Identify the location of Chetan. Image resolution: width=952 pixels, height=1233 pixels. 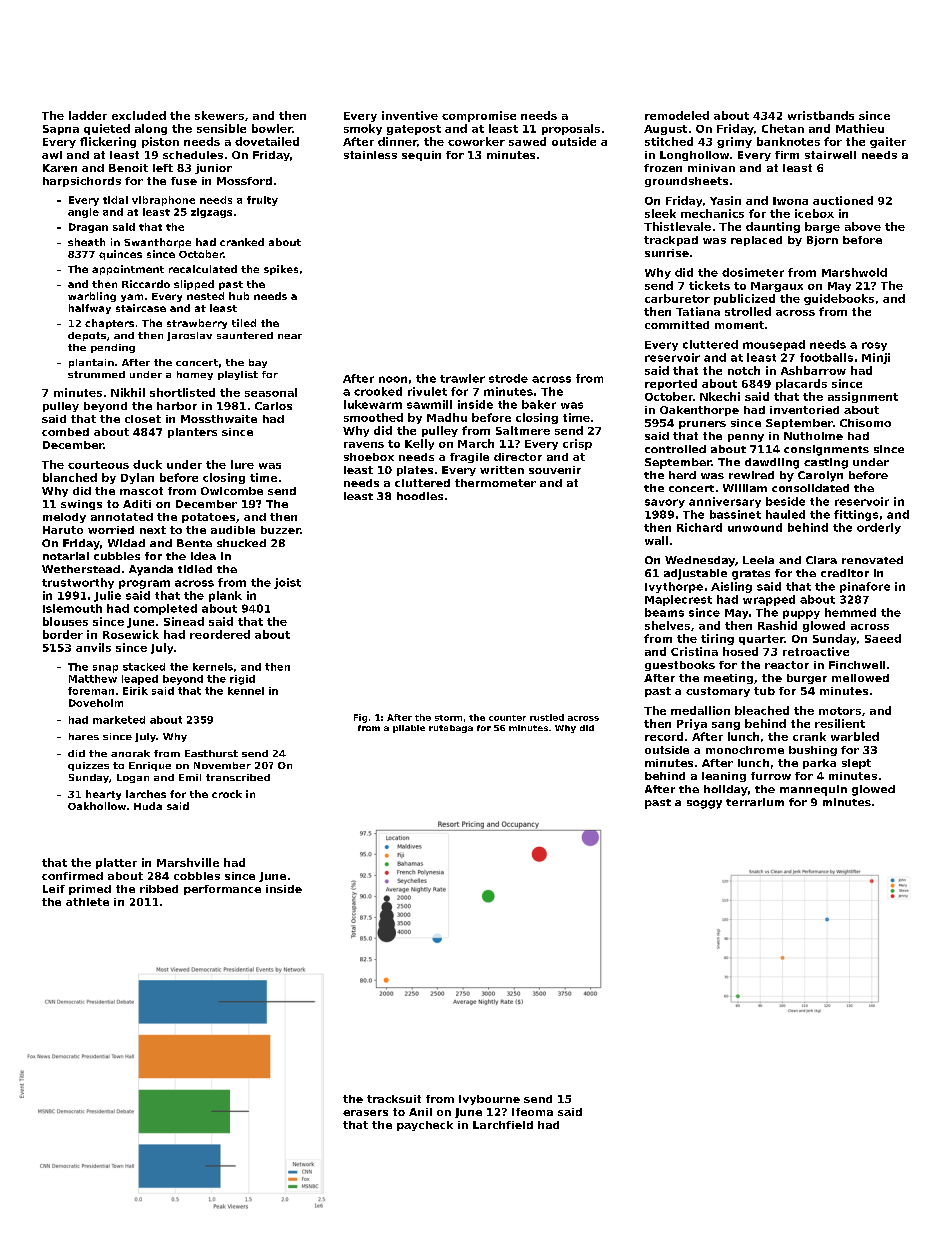
(783, 128).
